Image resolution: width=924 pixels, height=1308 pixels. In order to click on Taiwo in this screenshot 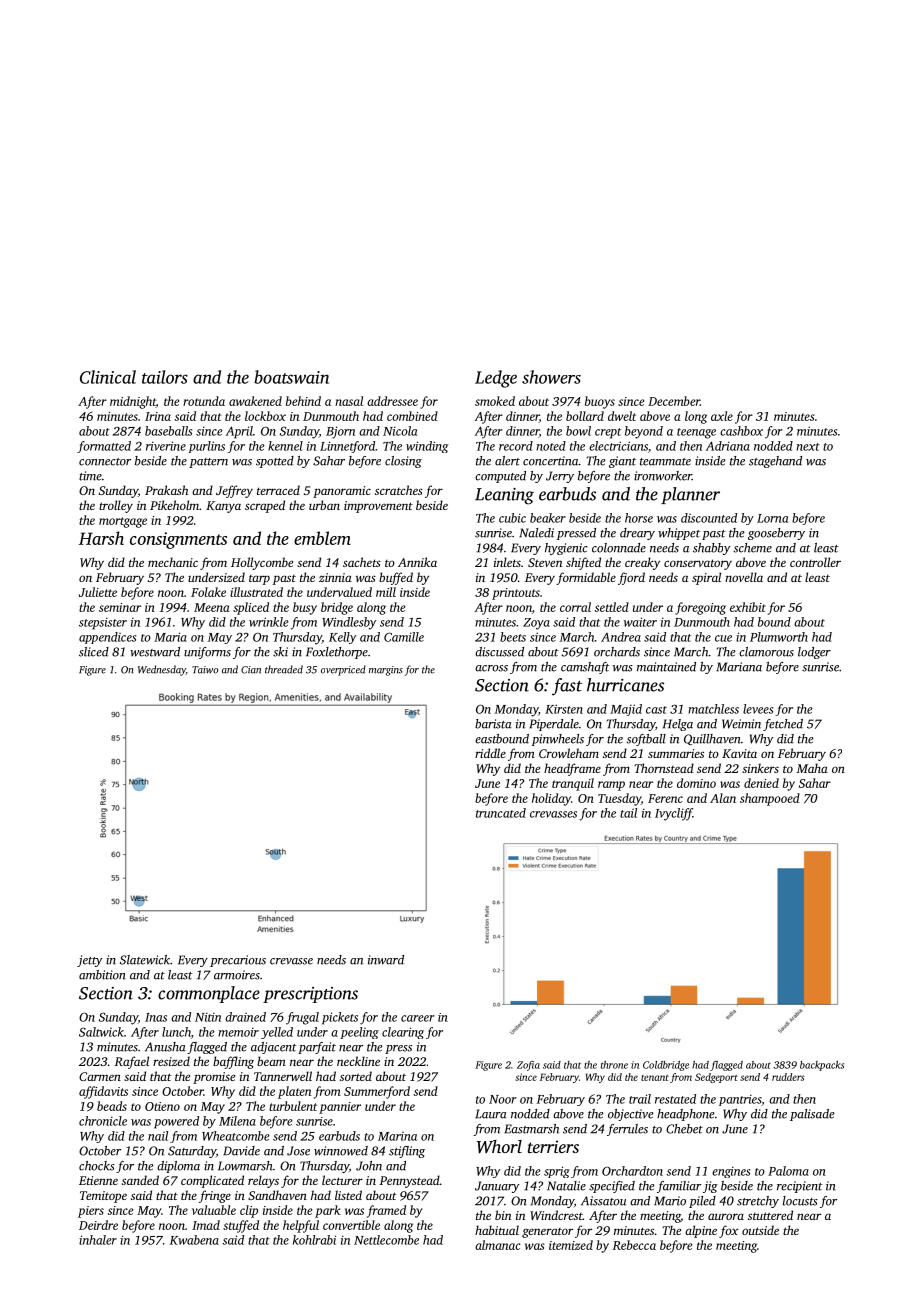, I will do `click(205, 670)`.
